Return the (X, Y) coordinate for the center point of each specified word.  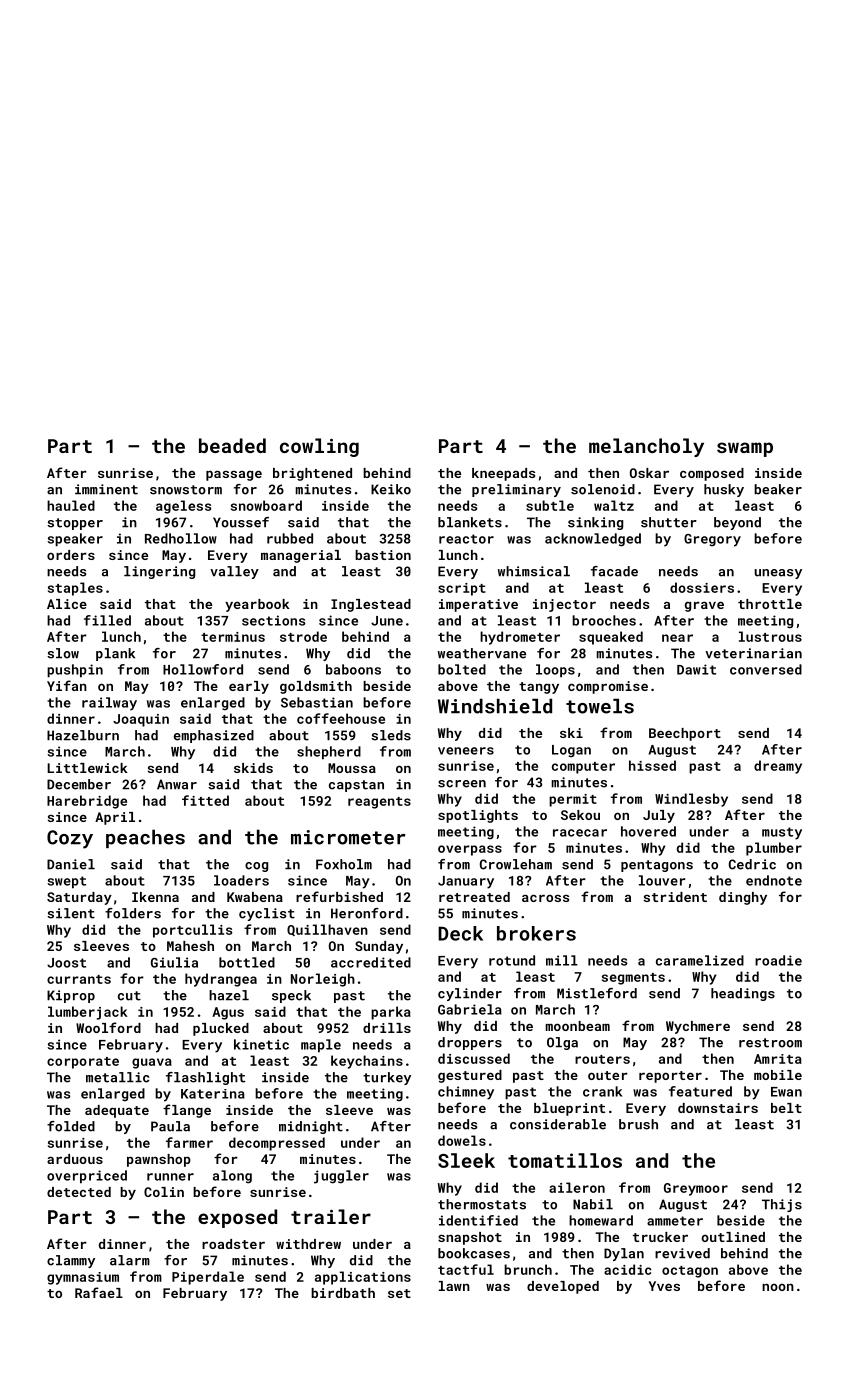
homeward (601, 1220)
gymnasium (83, 1278)
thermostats (482, 1204)
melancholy (646, 447)
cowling (319, 447)
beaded (232, 445)
